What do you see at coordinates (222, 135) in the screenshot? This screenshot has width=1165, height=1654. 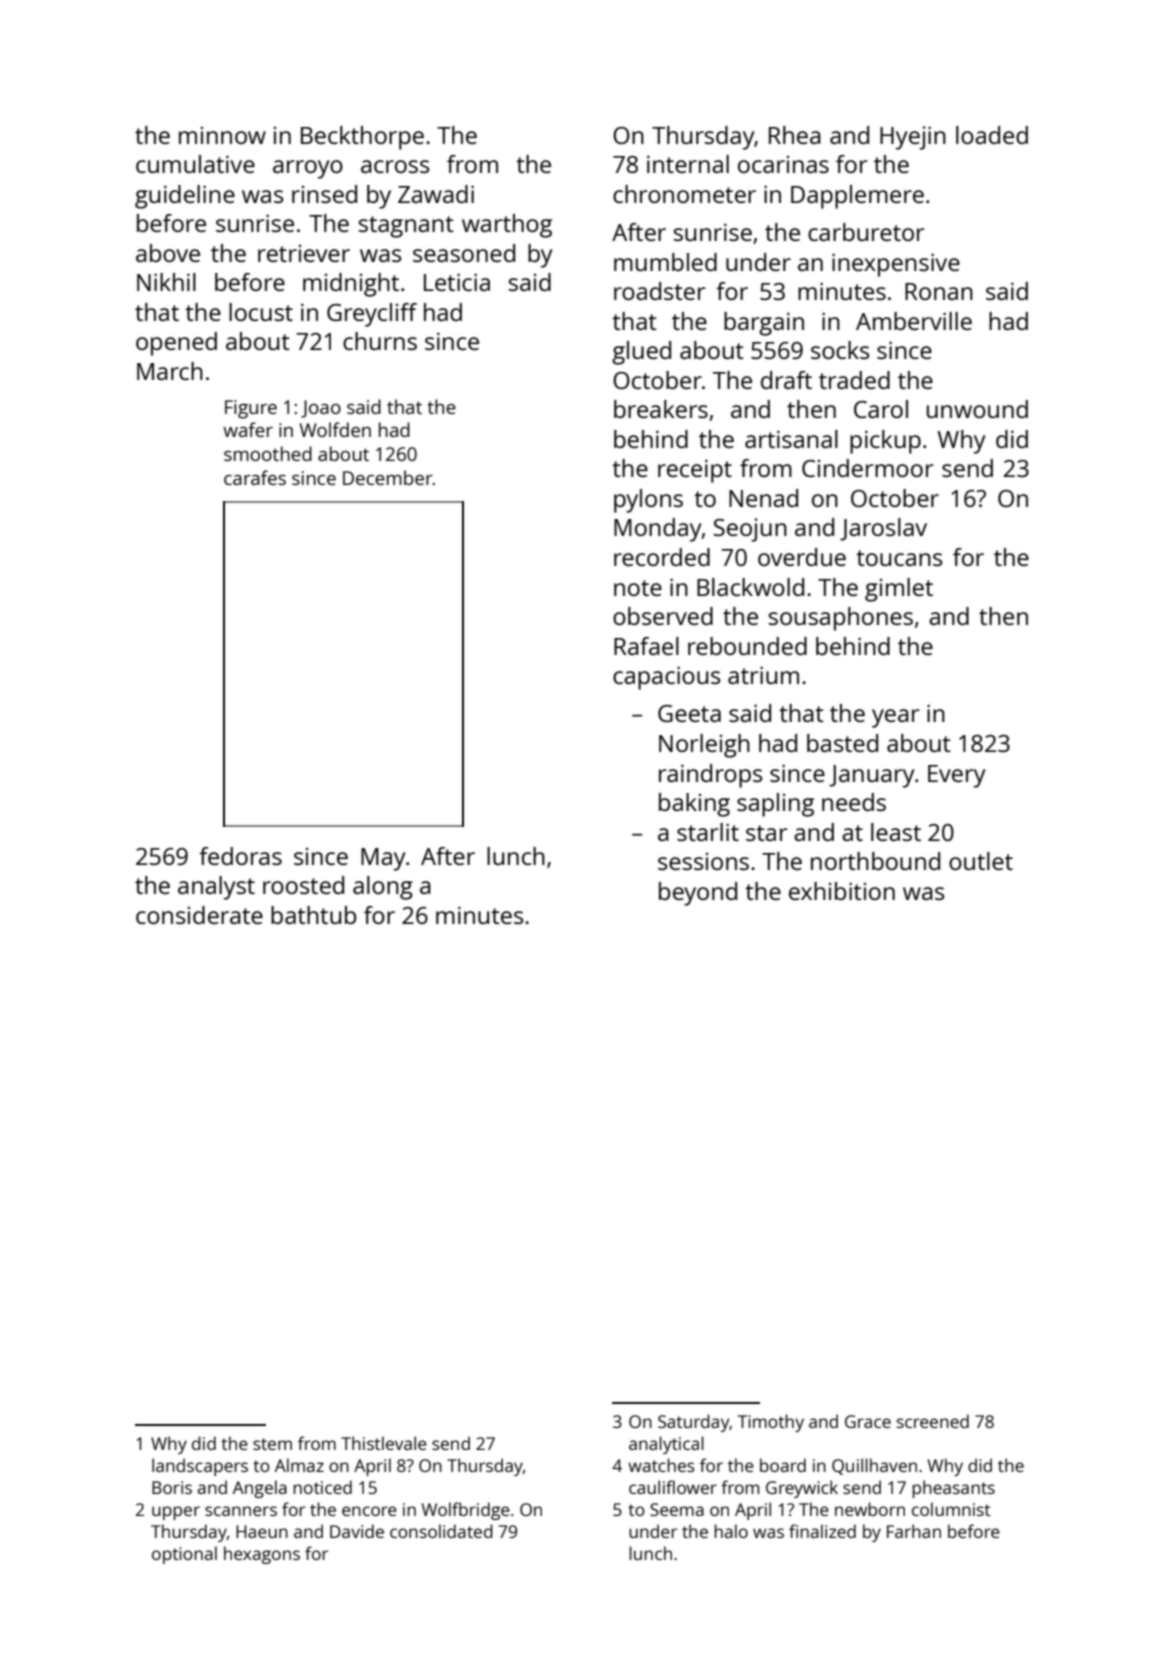 I see `minnow` at bounding box center [222, 135].
